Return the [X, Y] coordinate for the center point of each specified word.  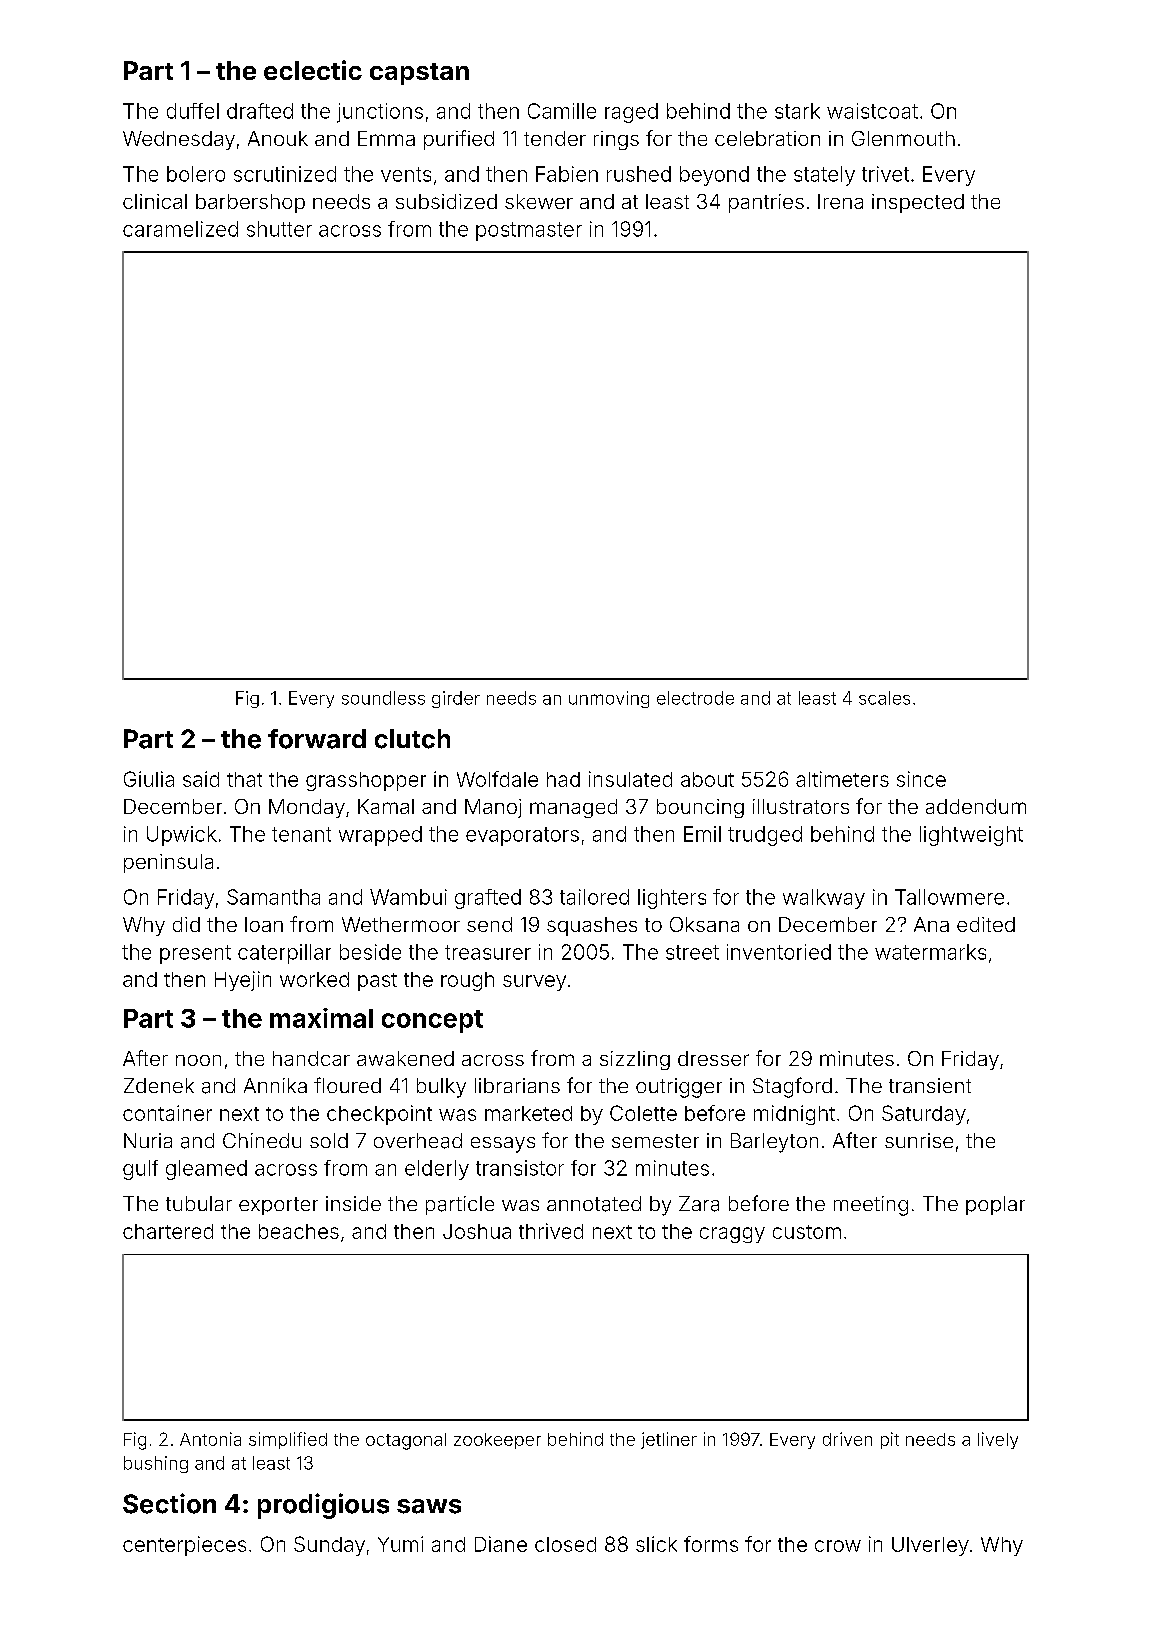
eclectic [313, 70]
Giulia [149, 779]
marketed [528, 1113]
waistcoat [872, 111]
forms [711, 1544]
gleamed [206, 1170]
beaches [299, 1231]
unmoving [609, 699]
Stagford [792, 1087]
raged [631, 113]
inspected [918, 203]
